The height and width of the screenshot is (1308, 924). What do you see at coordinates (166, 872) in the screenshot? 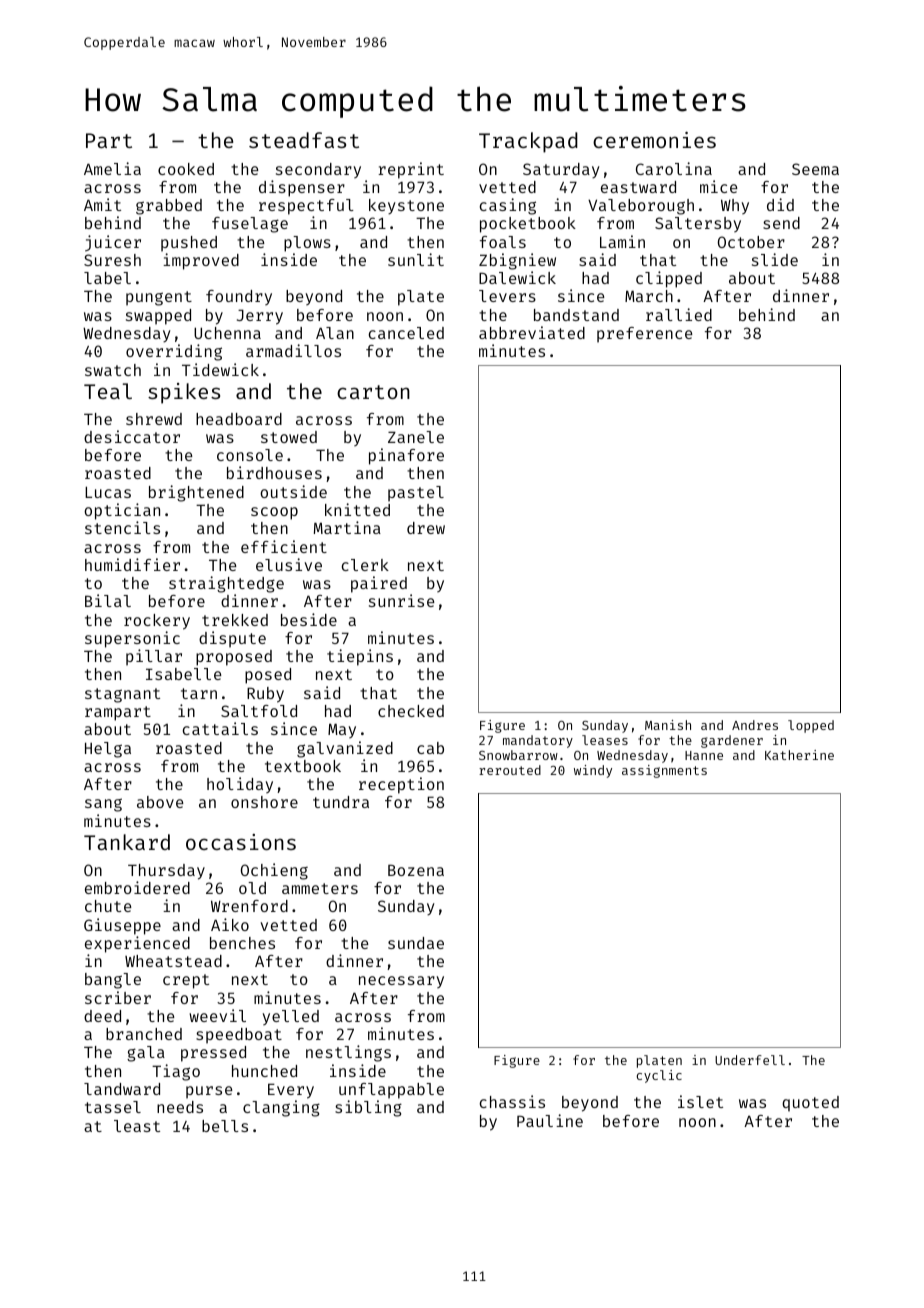
I see `Thursday` at bounding box center [166, 872].
